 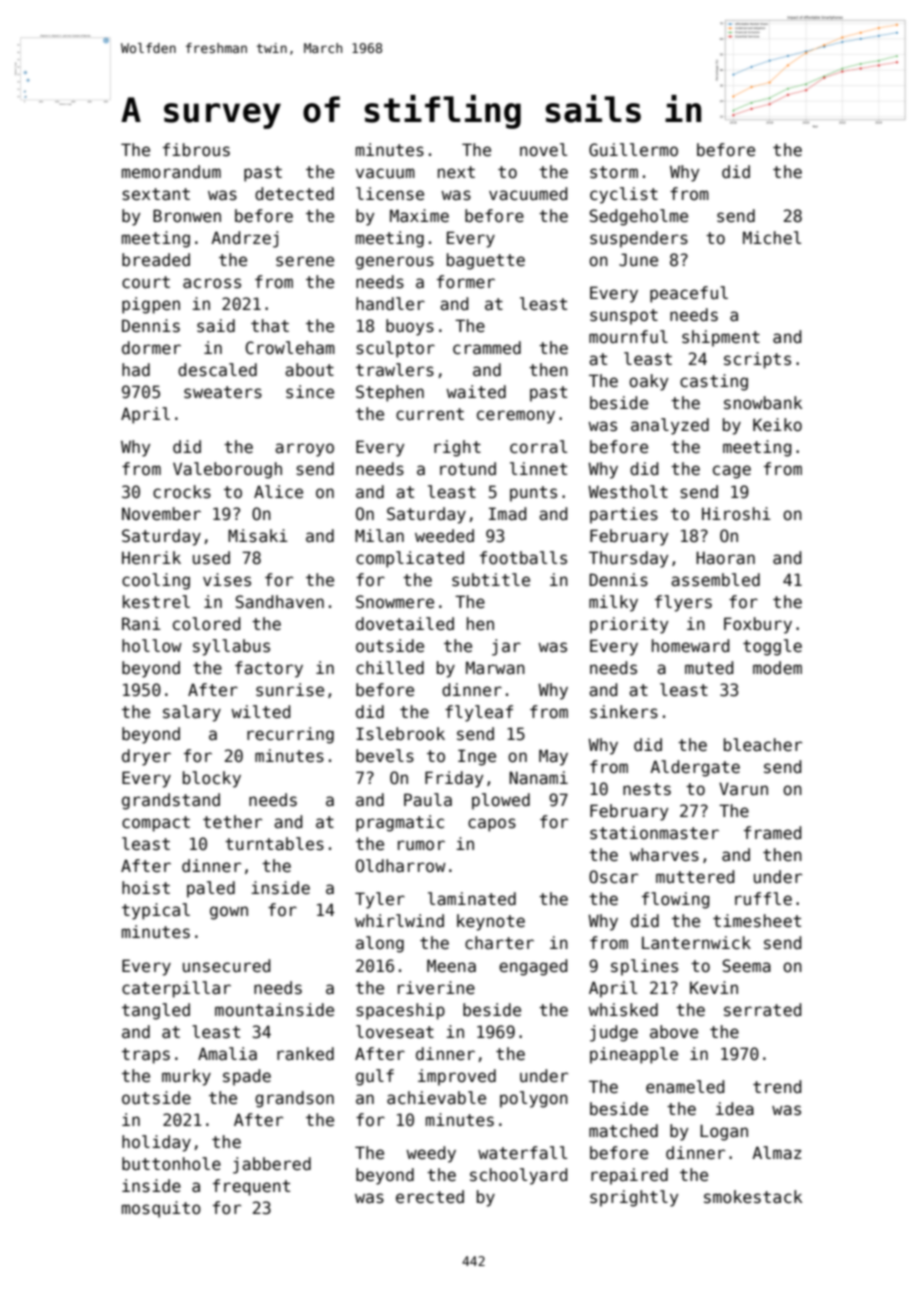 What do you see at coordinates (216, 326) in the image?
I see `said` at bounding box center [216, 326].
